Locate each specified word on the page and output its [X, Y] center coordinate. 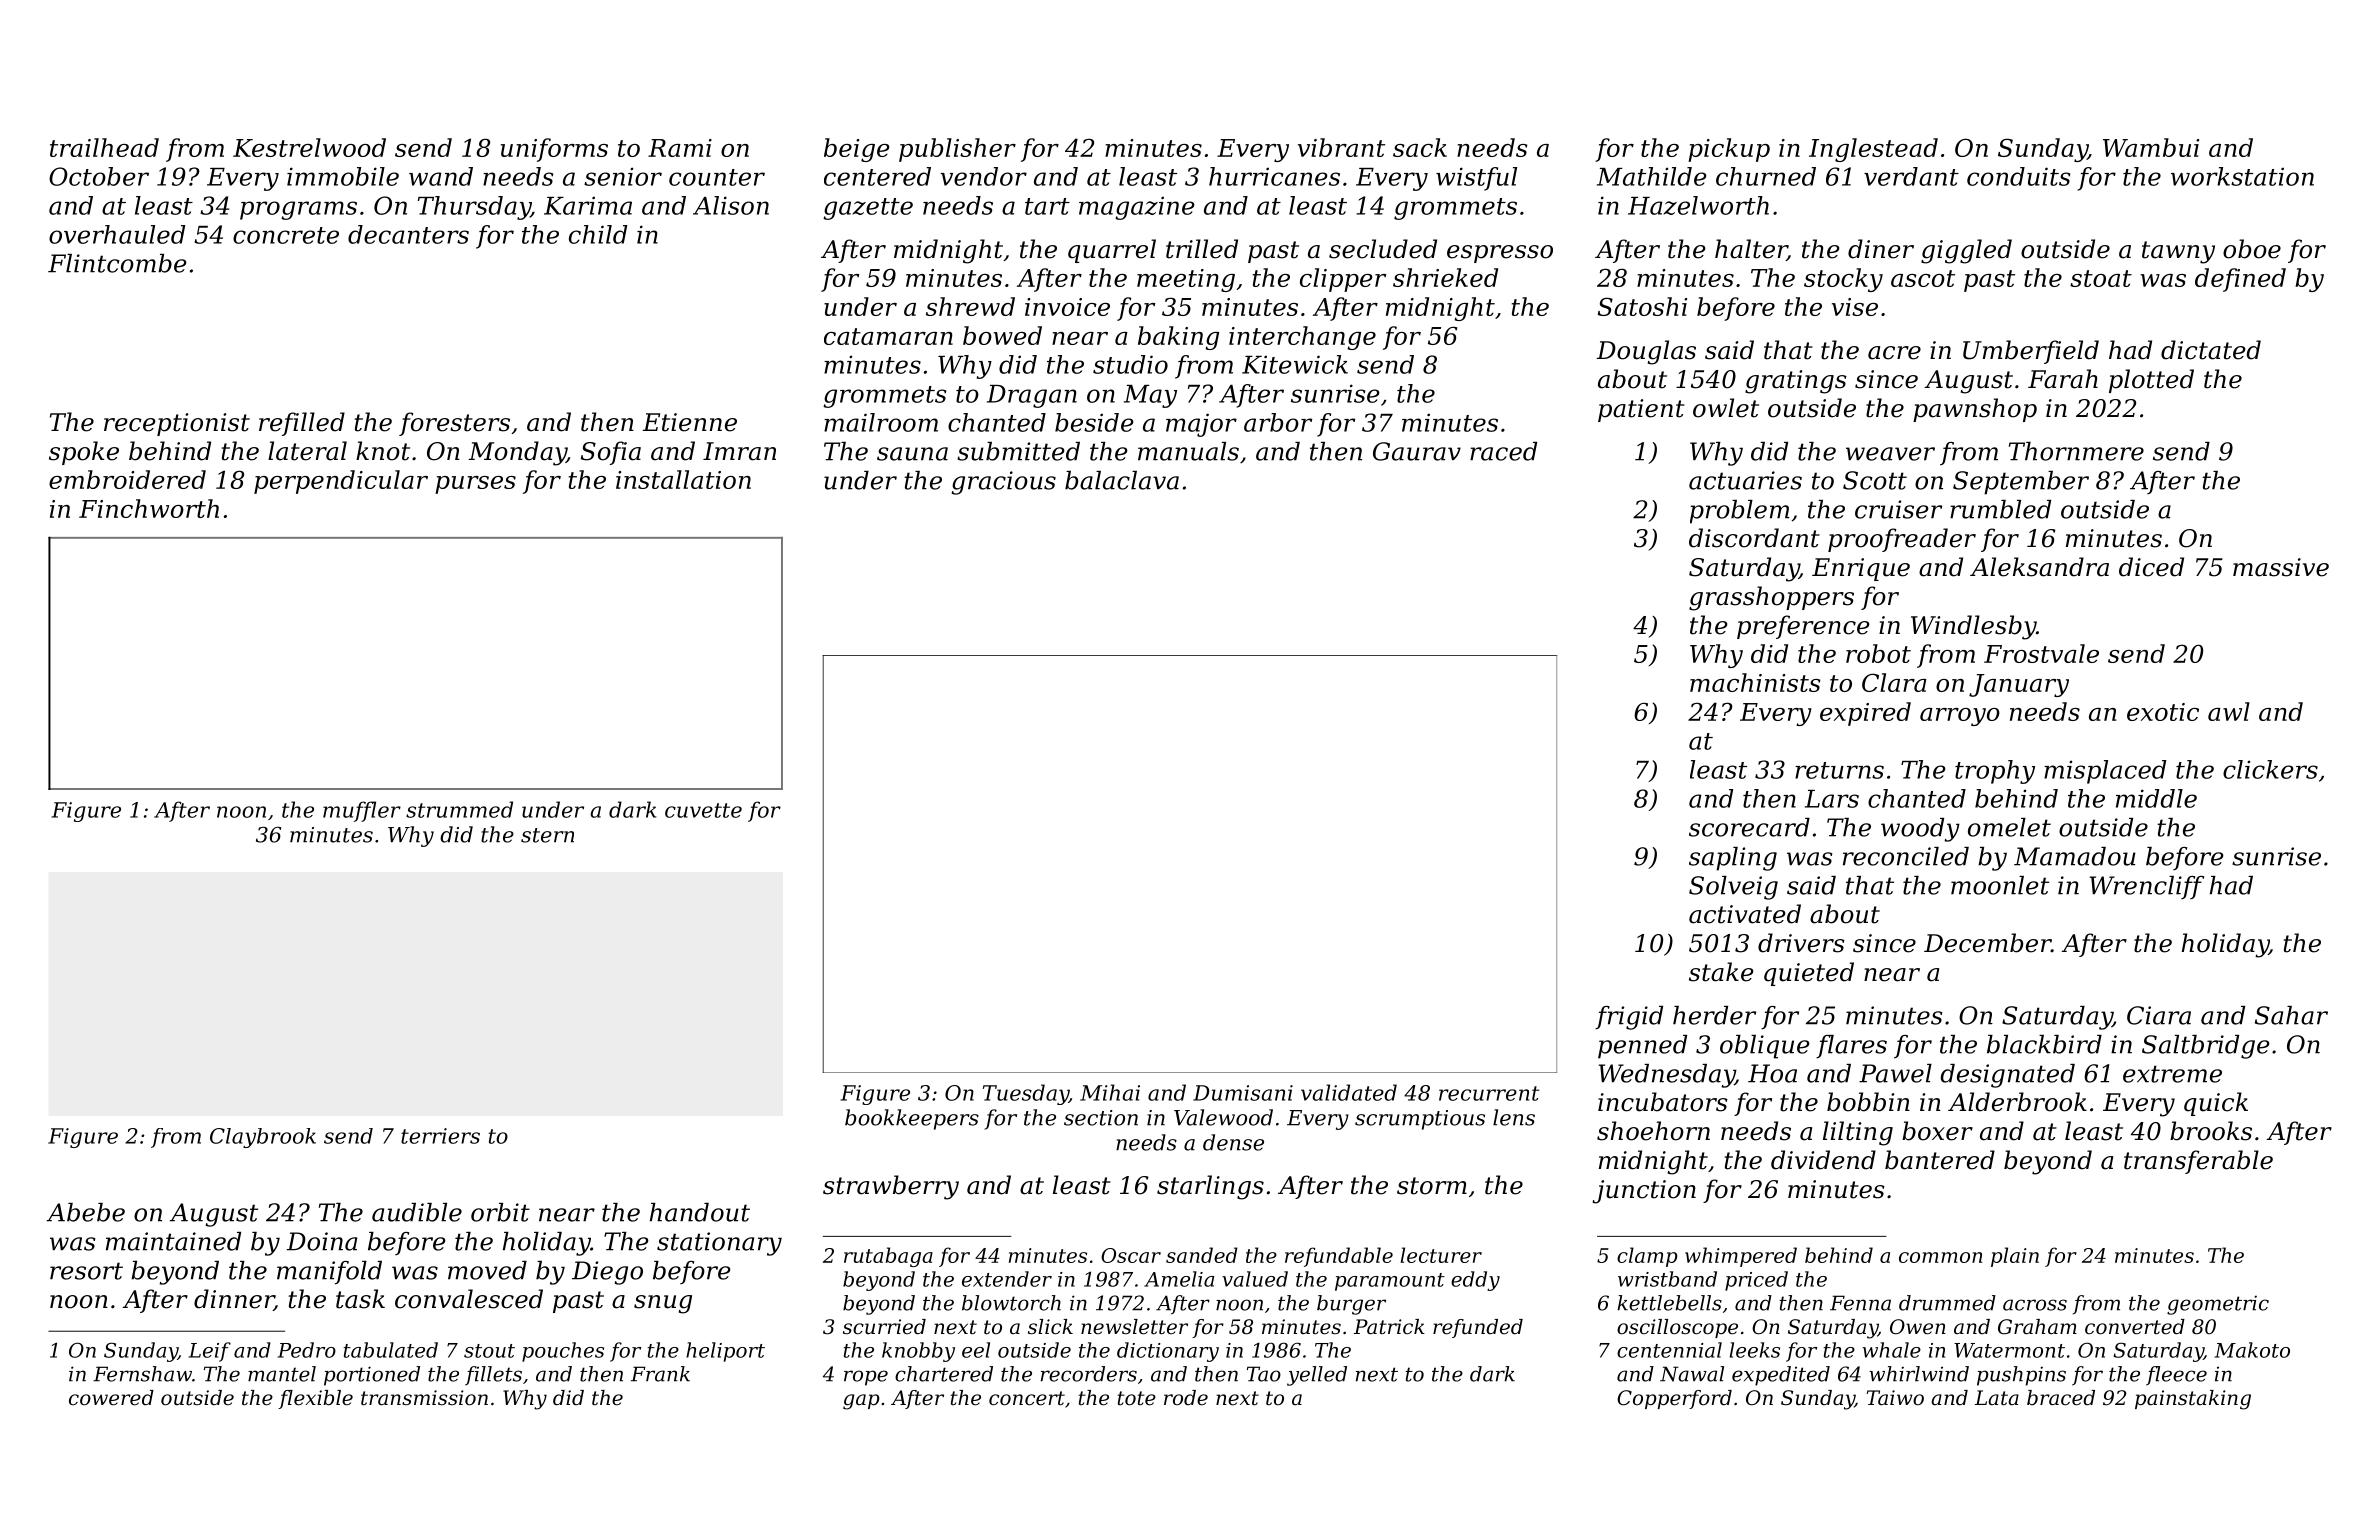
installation [683, 479]
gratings [1796, 382]
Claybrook [263, 1138]
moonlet [2000, 885]
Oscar [1131, 1255]
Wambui [2151, 147]
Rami [680, 148]
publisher [957, 150]
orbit [500, 1212]
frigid [1629, 1018]
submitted [1018, 451]
